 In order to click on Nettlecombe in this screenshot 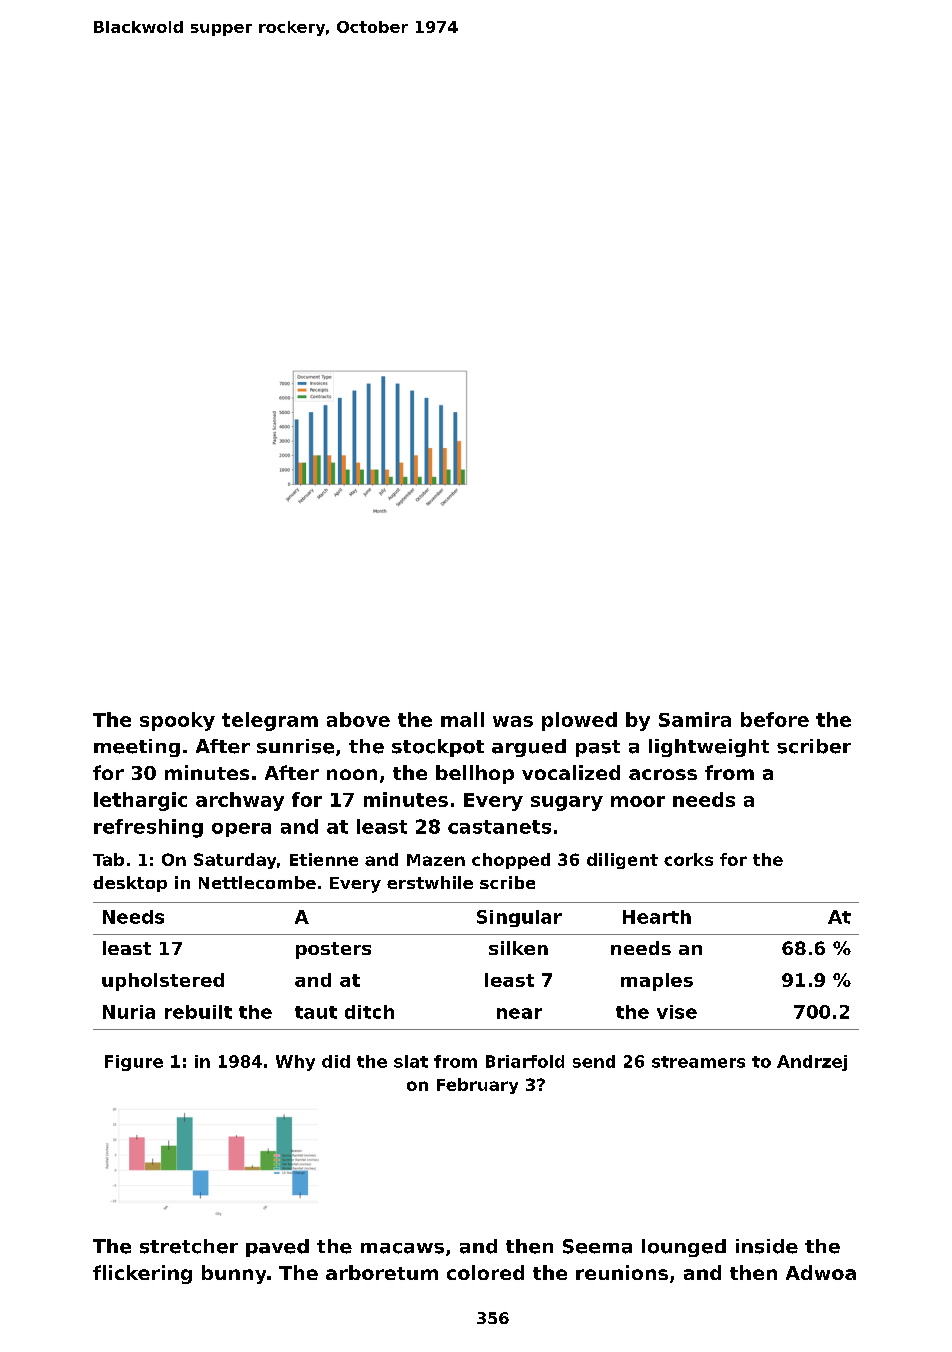, I will do `click(257, 882)`.
